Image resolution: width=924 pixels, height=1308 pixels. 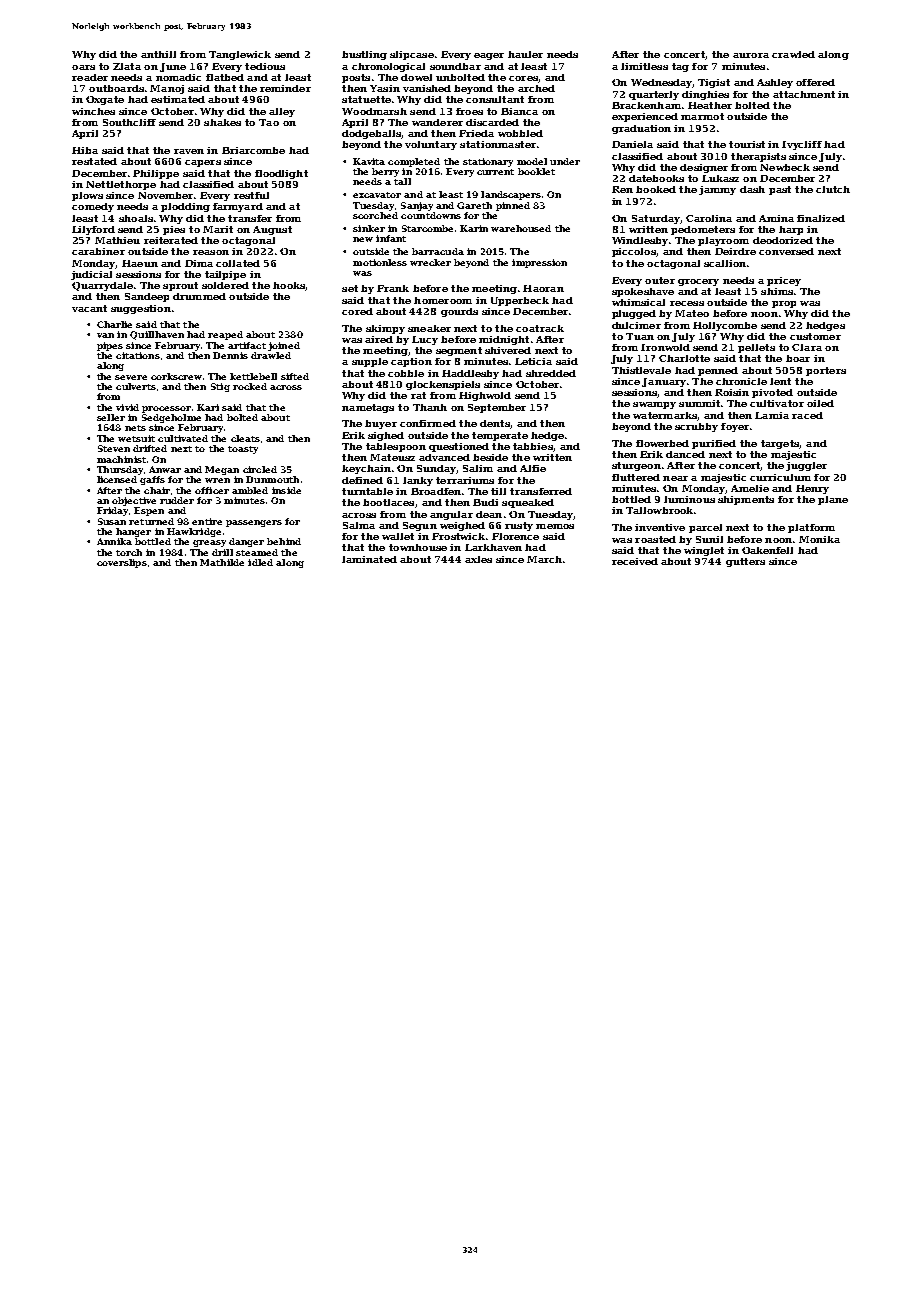 What do you see at coordinates (536, 88) in the image?
I see `arched` at bounding box center [536, 88].
